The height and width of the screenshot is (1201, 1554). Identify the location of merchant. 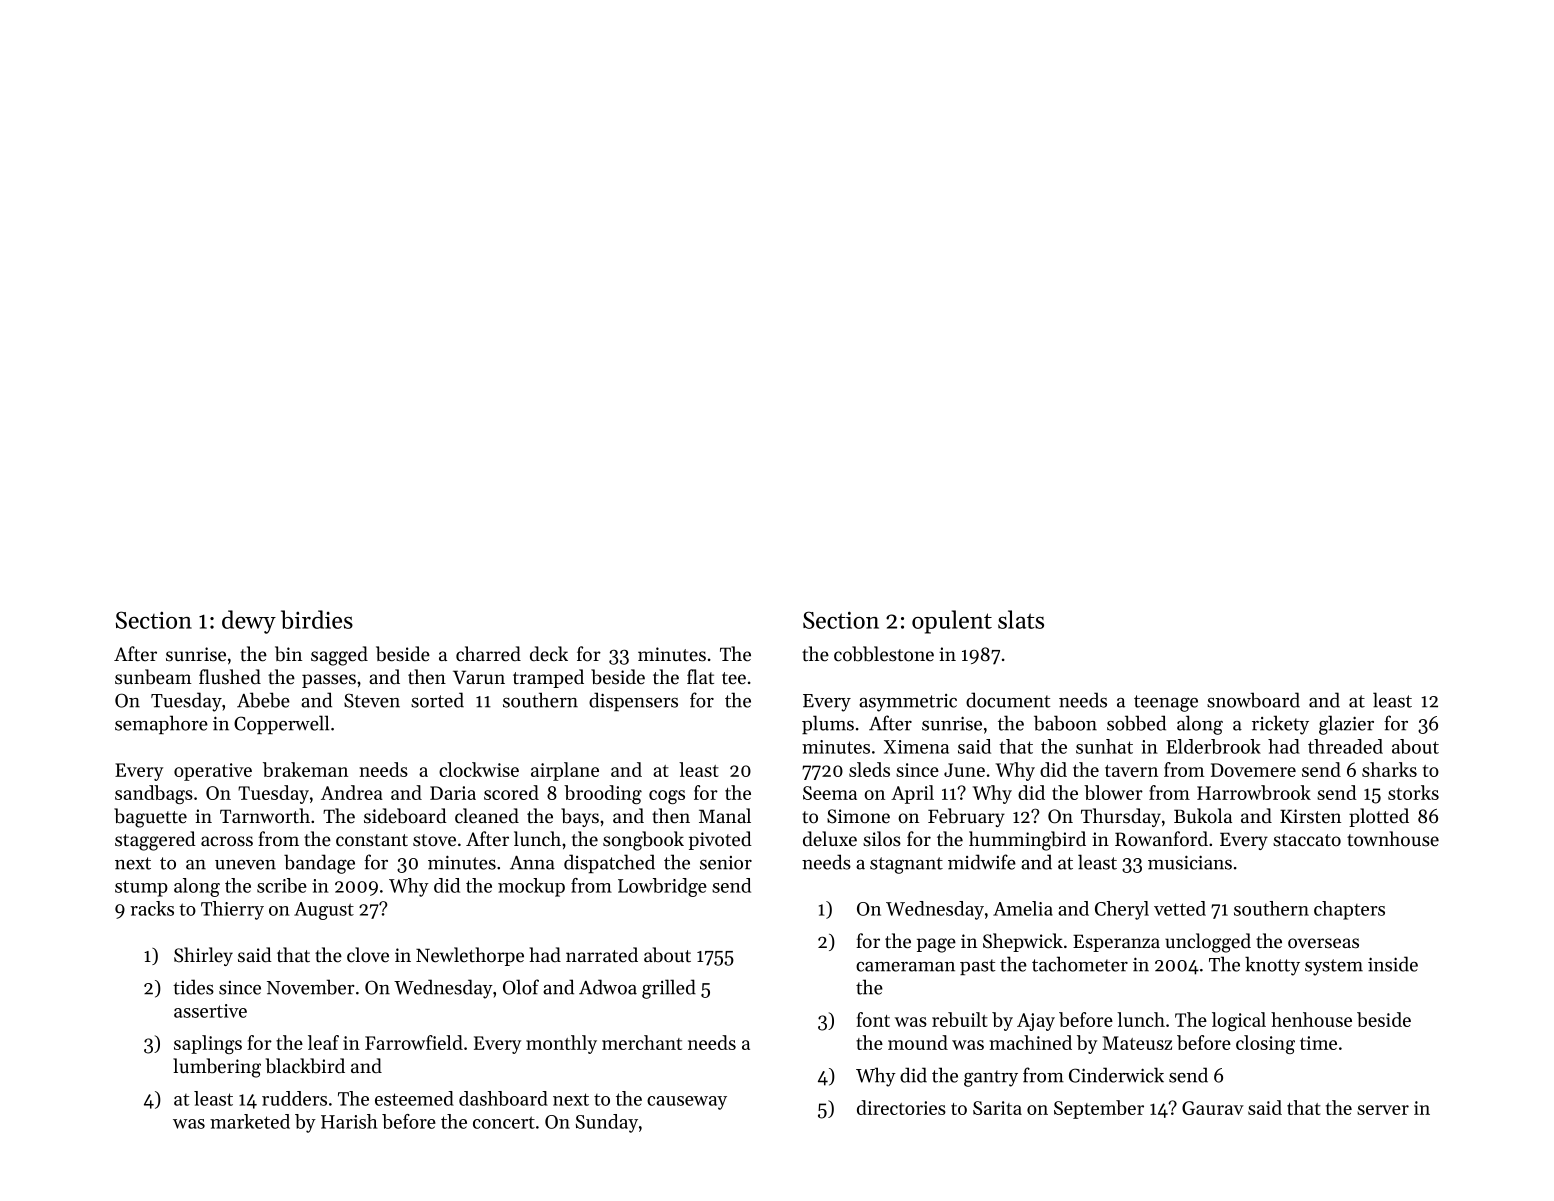
(642, 1042).
